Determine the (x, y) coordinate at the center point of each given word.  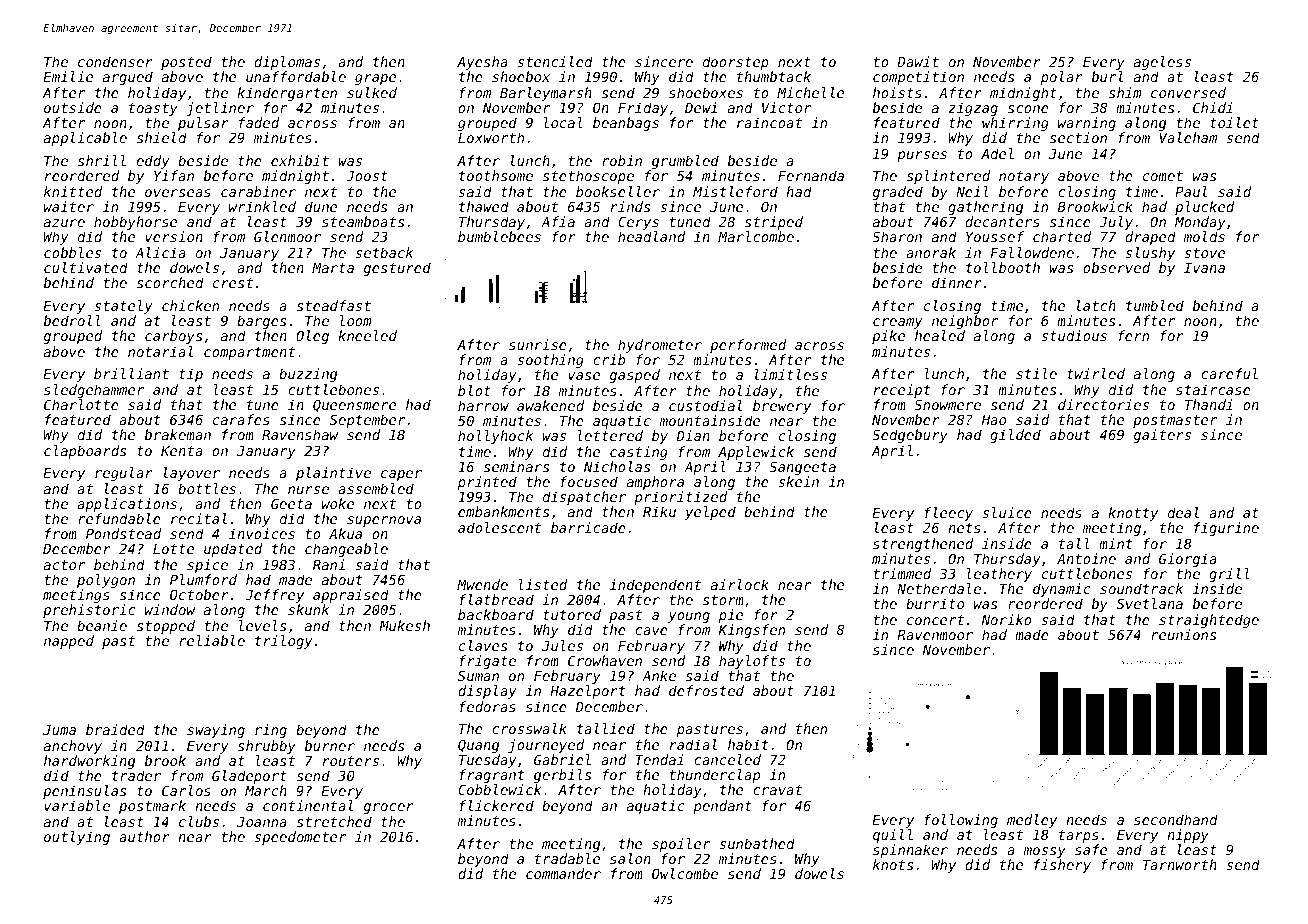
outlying (77, 838)
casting (639, 453)
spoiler (681, 845)
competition (918, 78)
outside (73, 107)
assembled (376, 488)
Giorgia (1188, 560)
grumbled (685, 162)
